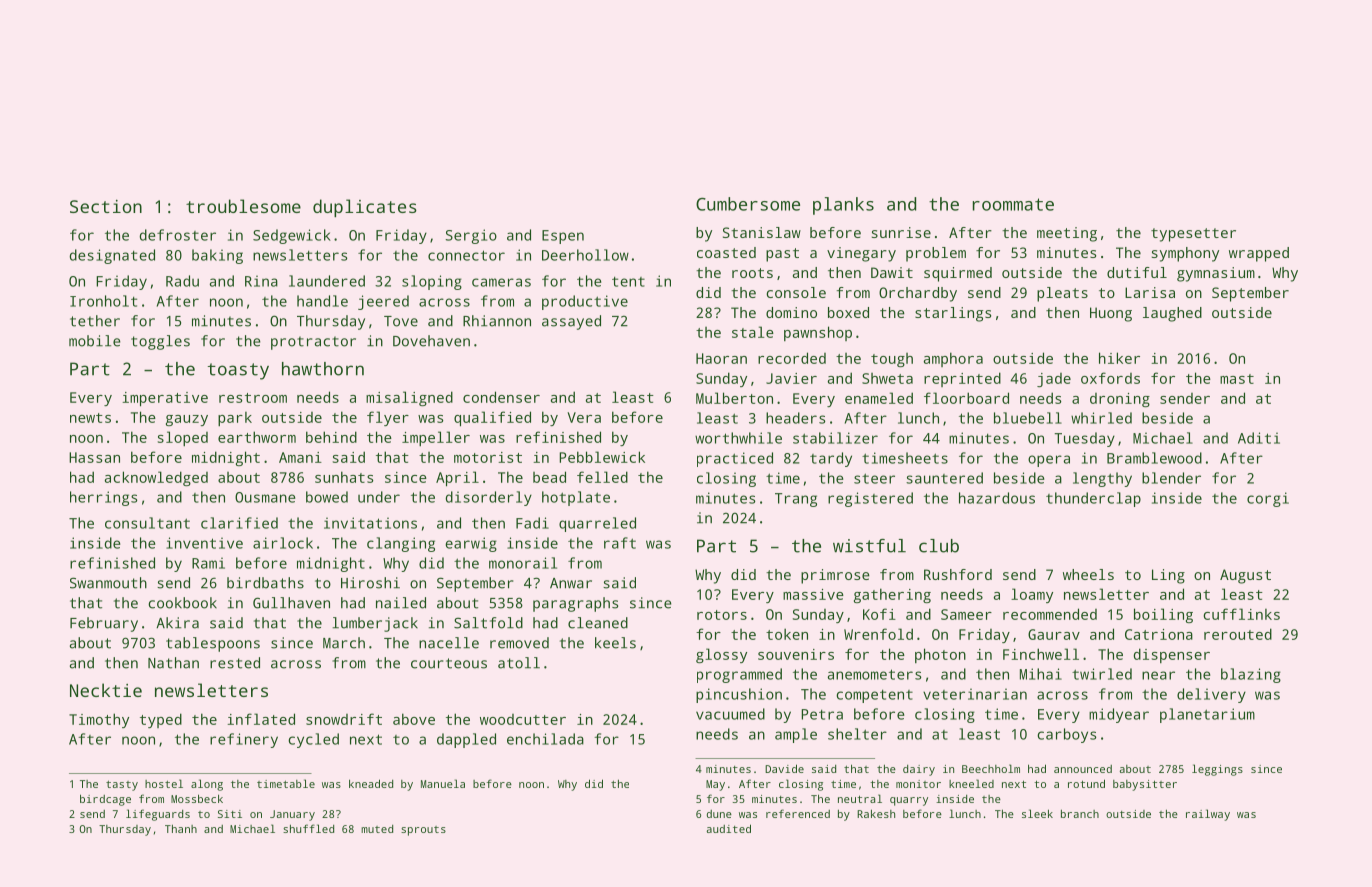 The image size is (1372, 887). What do you see at coordinates (181, 829) in the document?
I see `Thanh` at bounding box center [181, 829].
